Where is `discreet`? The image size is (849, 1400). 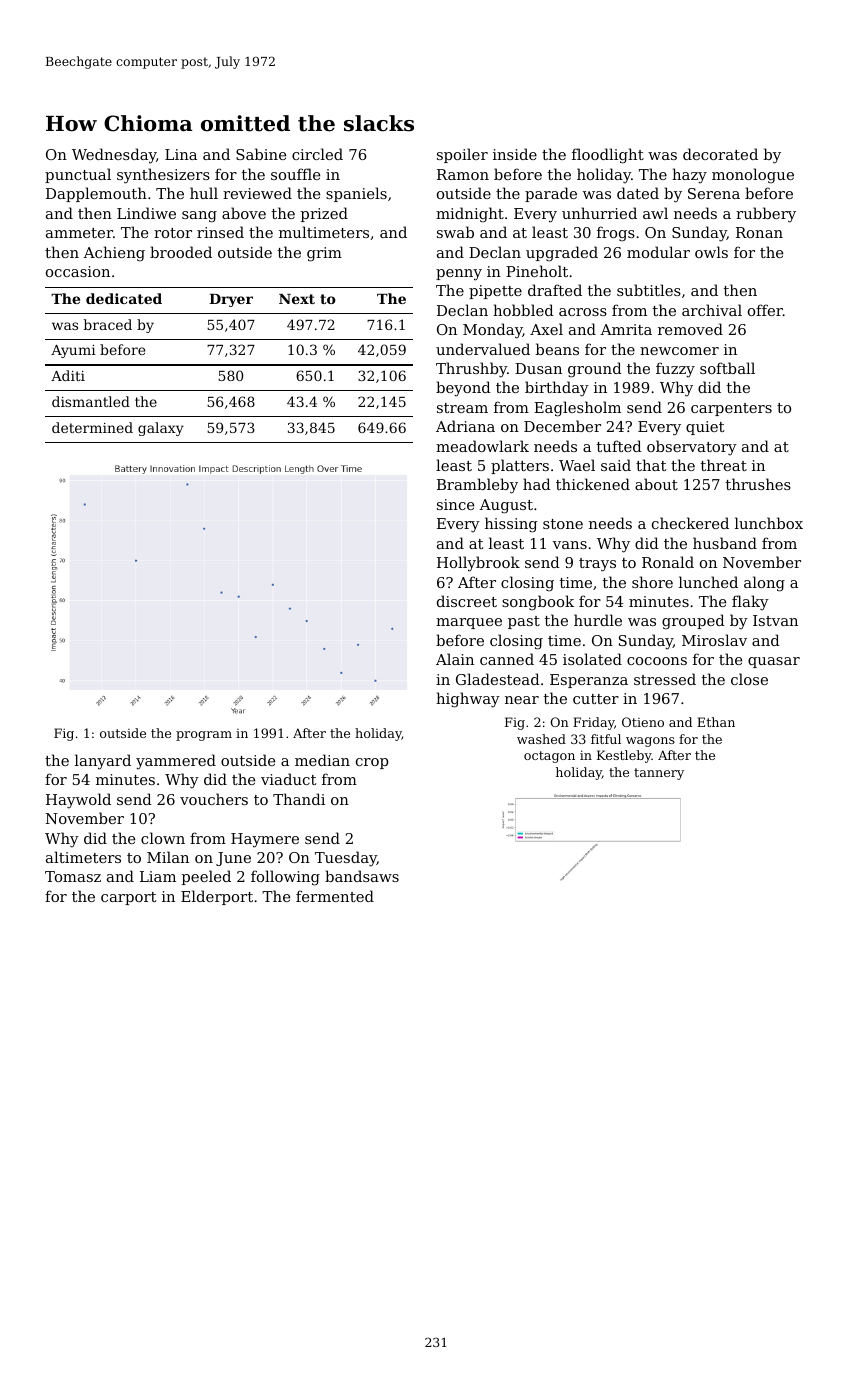 discreet is located at coordinates (467, 601).
